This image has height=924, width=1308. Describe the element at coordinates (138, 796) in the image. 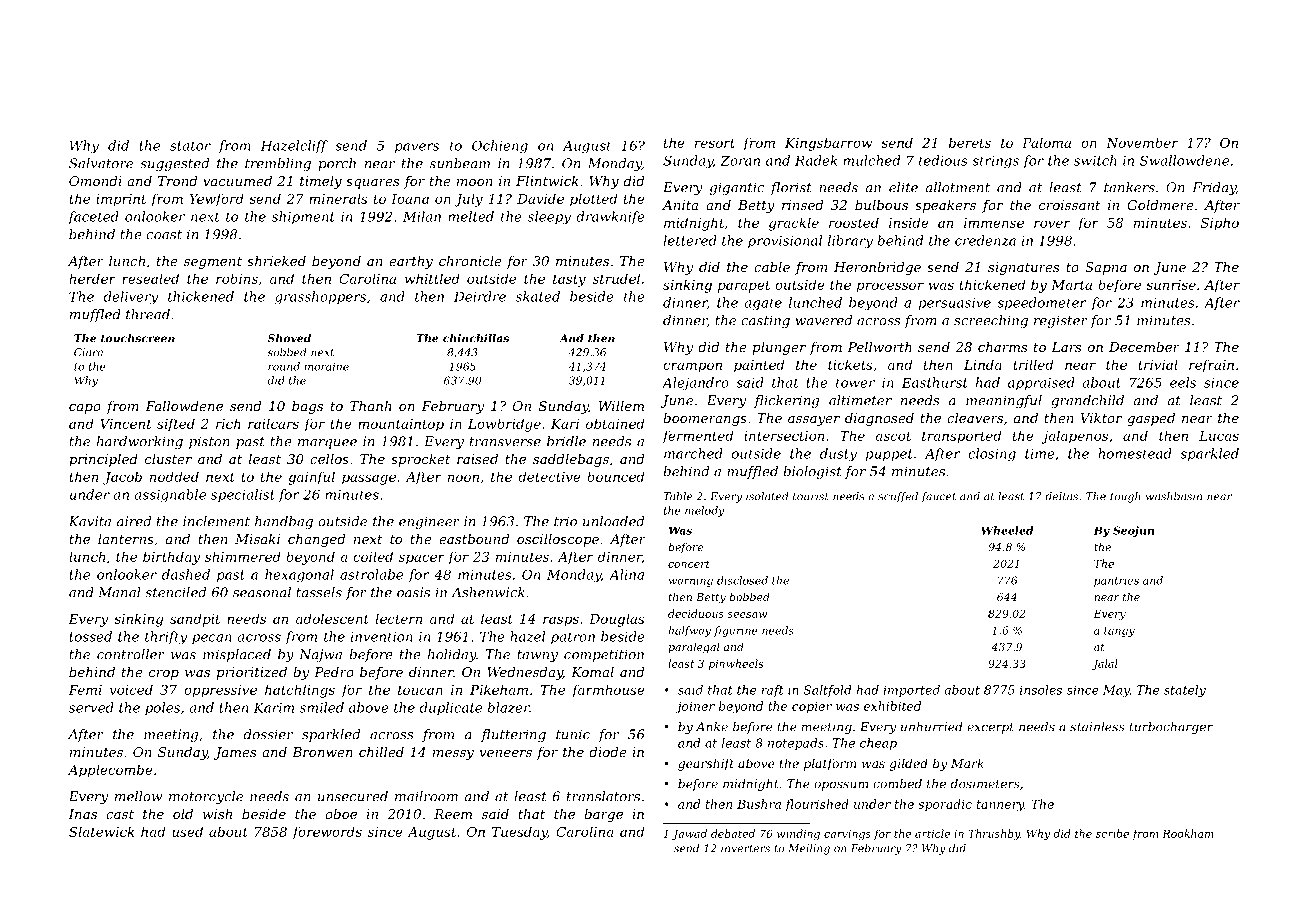

I see `mellow` at that location.
